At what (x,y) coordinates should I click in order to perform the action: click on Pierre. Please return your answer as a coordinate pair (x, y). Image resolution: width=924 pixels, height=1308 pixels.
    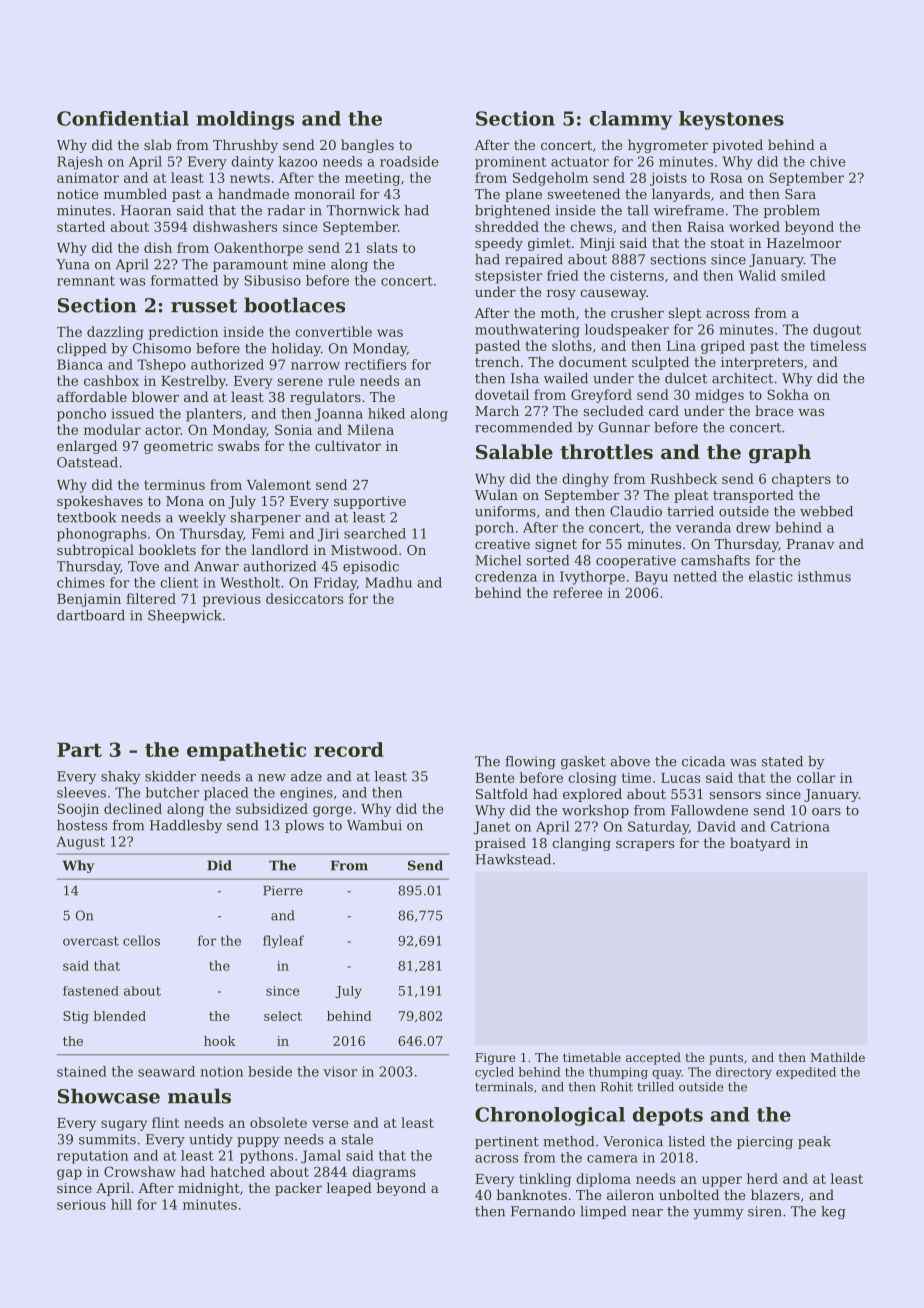
    Looking at the image, I should click on (283, 890).
